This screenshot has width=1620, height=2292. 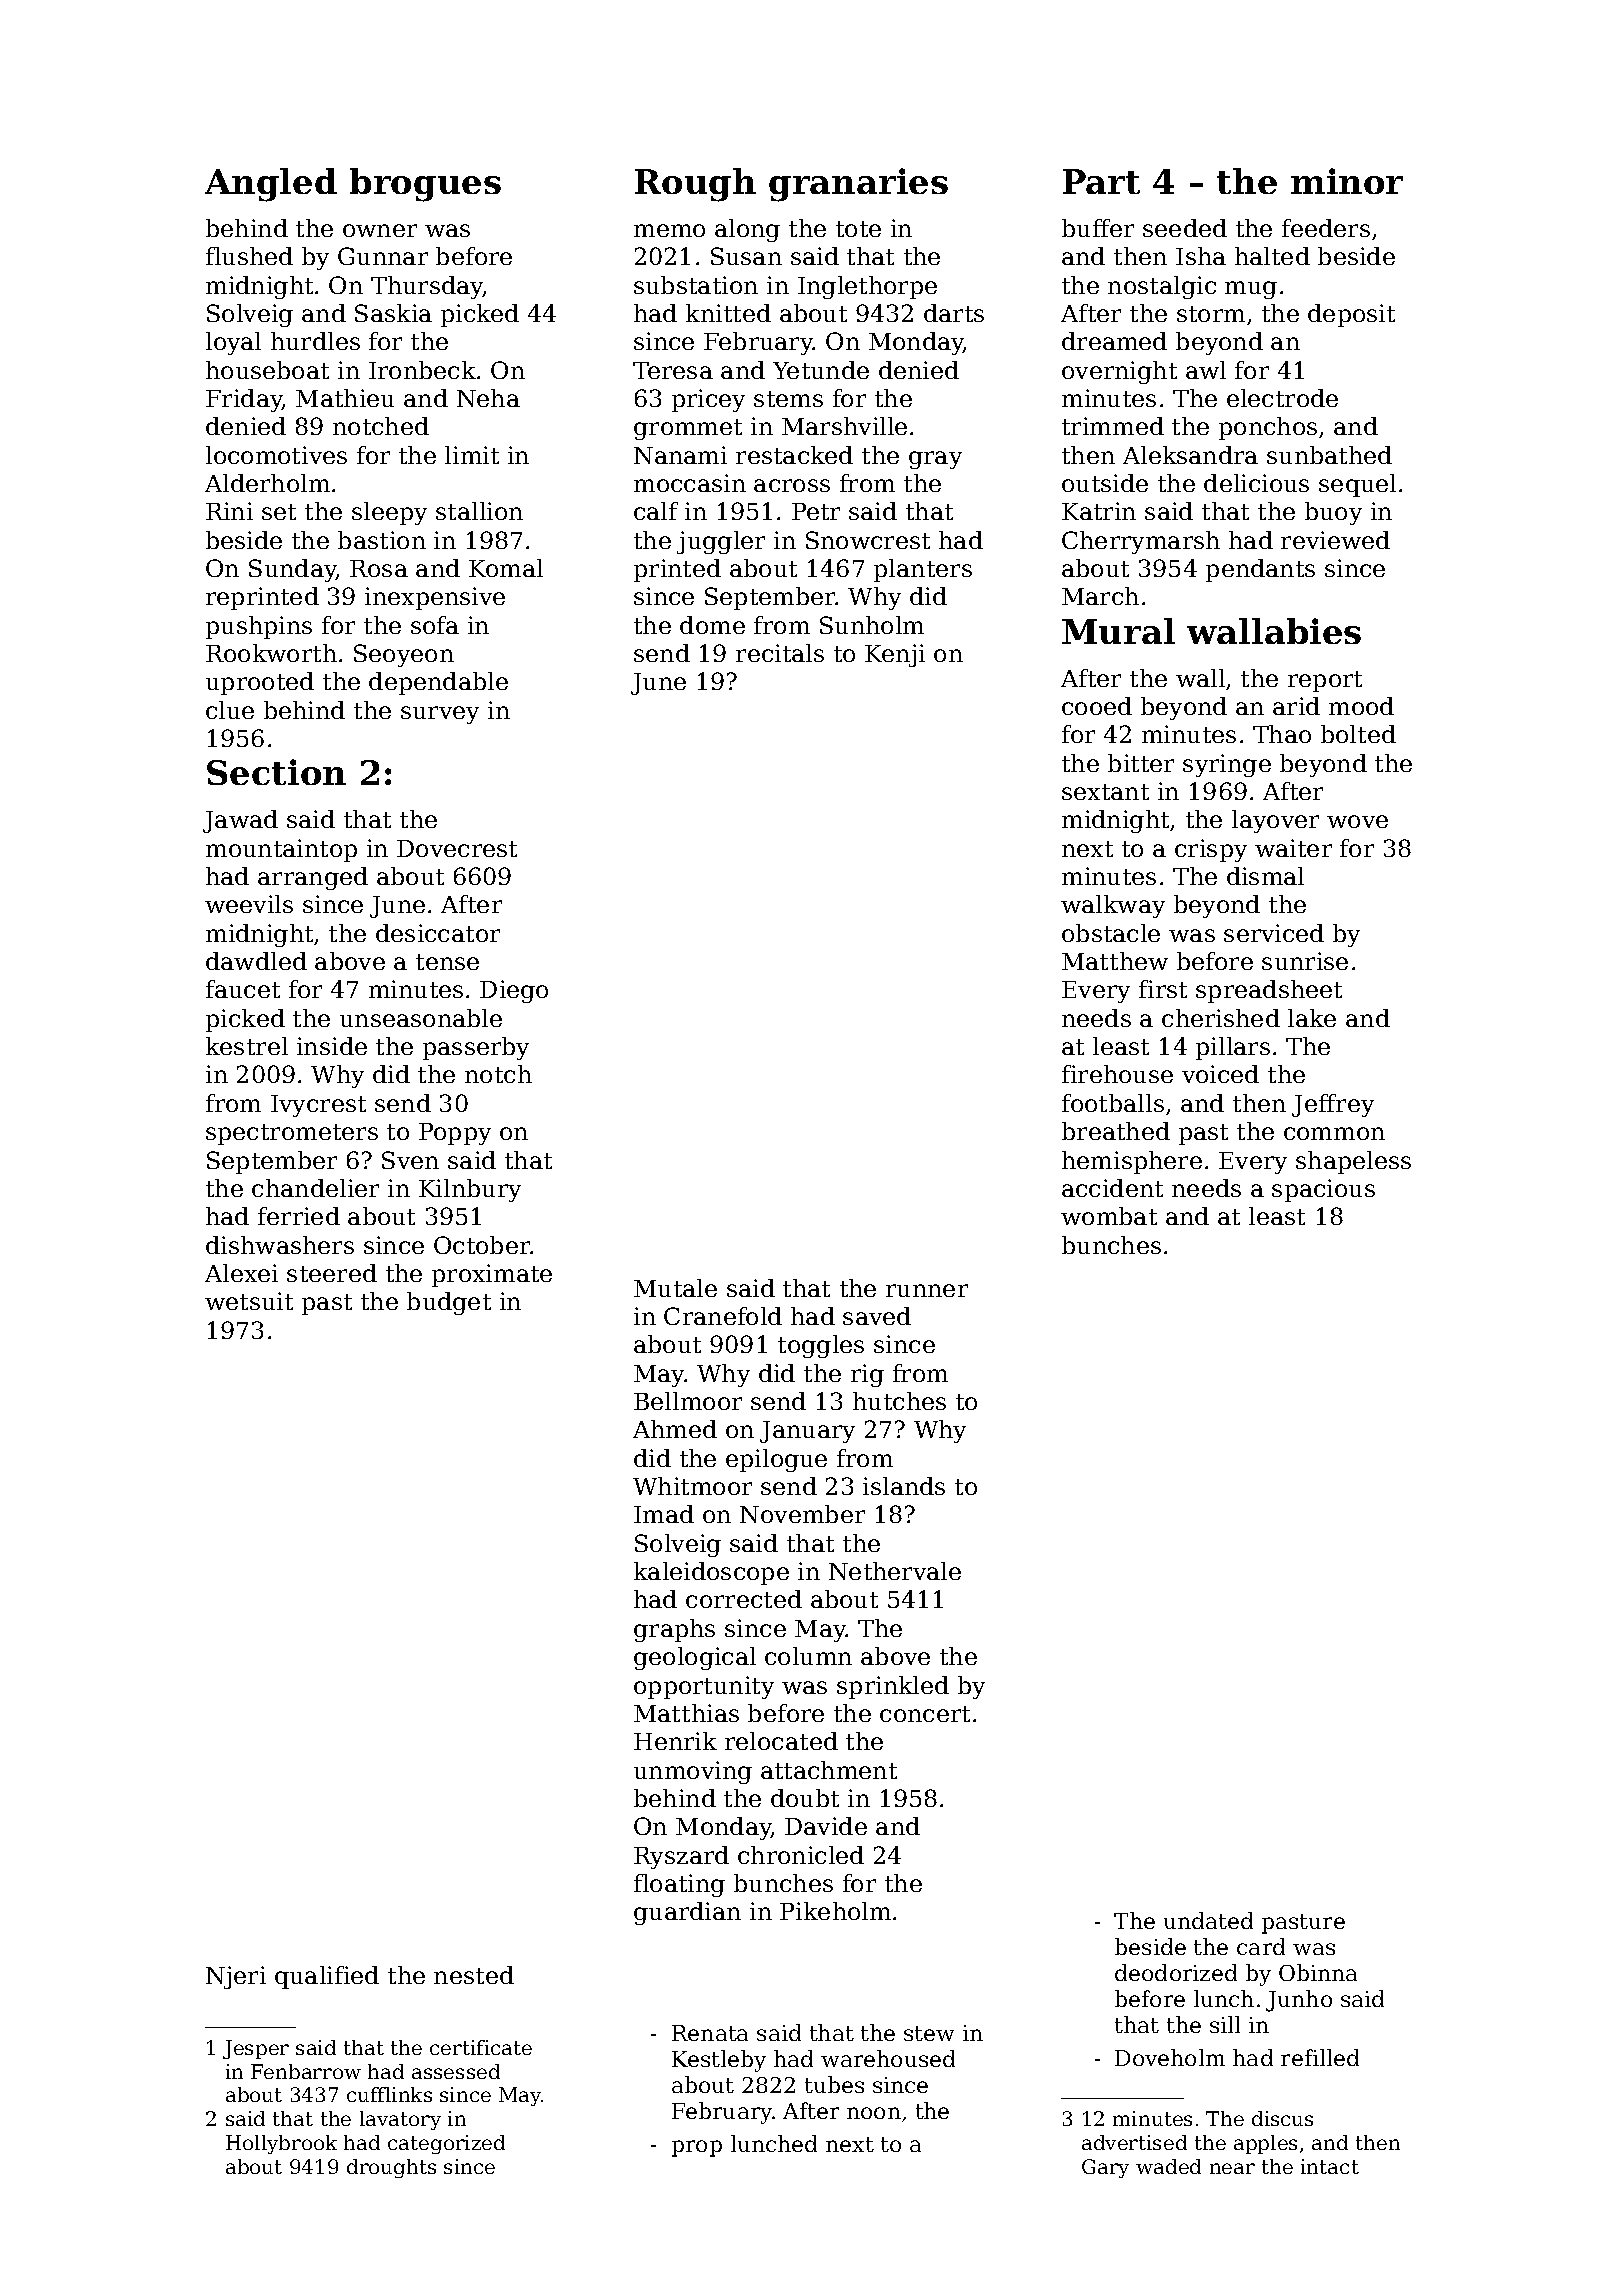 I want to click on wove, so click(x=1357, y=821).
